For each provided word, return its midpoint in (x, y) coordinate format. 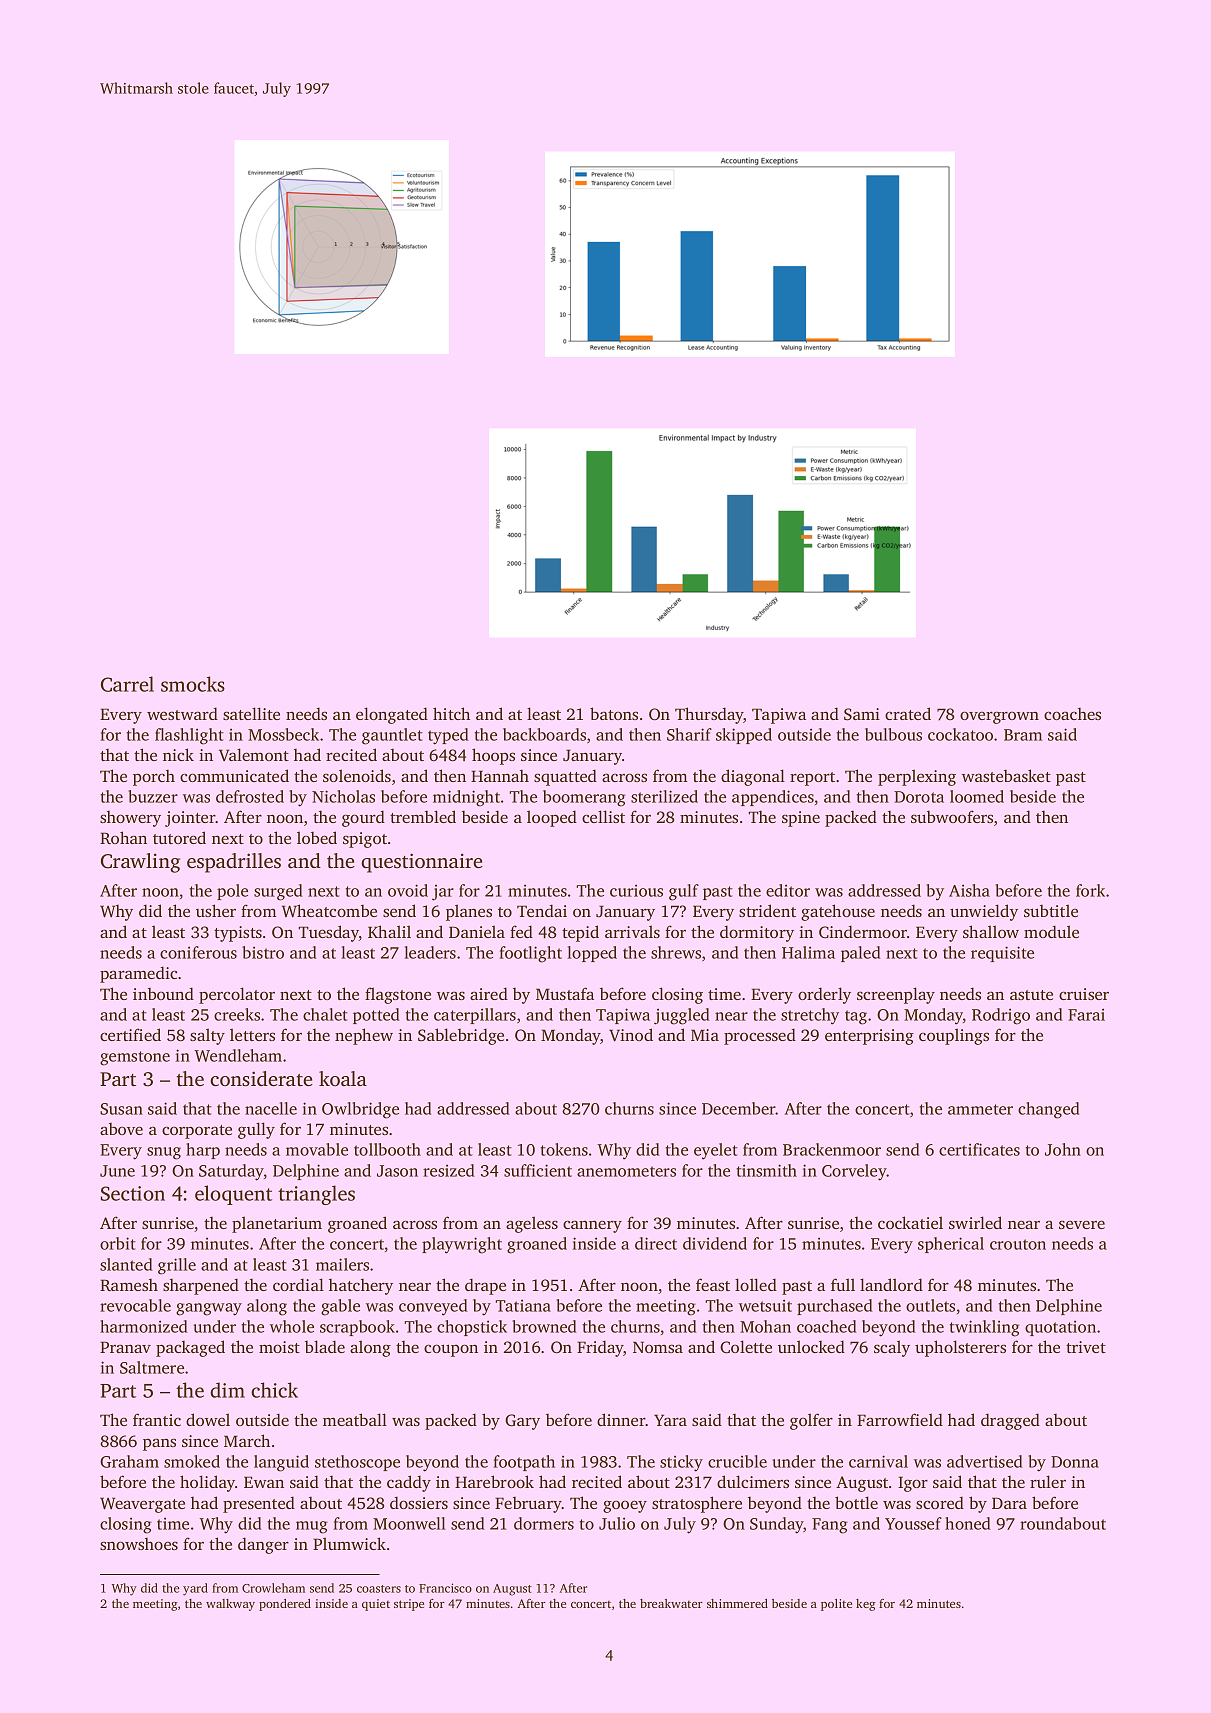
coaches (1072, 714)
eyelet (716, 1151)
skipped (744, 736)
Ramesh (129, 1285)
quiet (376, 1605)
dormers (544, 1523)
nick (178, 754)
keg (865, 1605)
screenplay (896, 995)
